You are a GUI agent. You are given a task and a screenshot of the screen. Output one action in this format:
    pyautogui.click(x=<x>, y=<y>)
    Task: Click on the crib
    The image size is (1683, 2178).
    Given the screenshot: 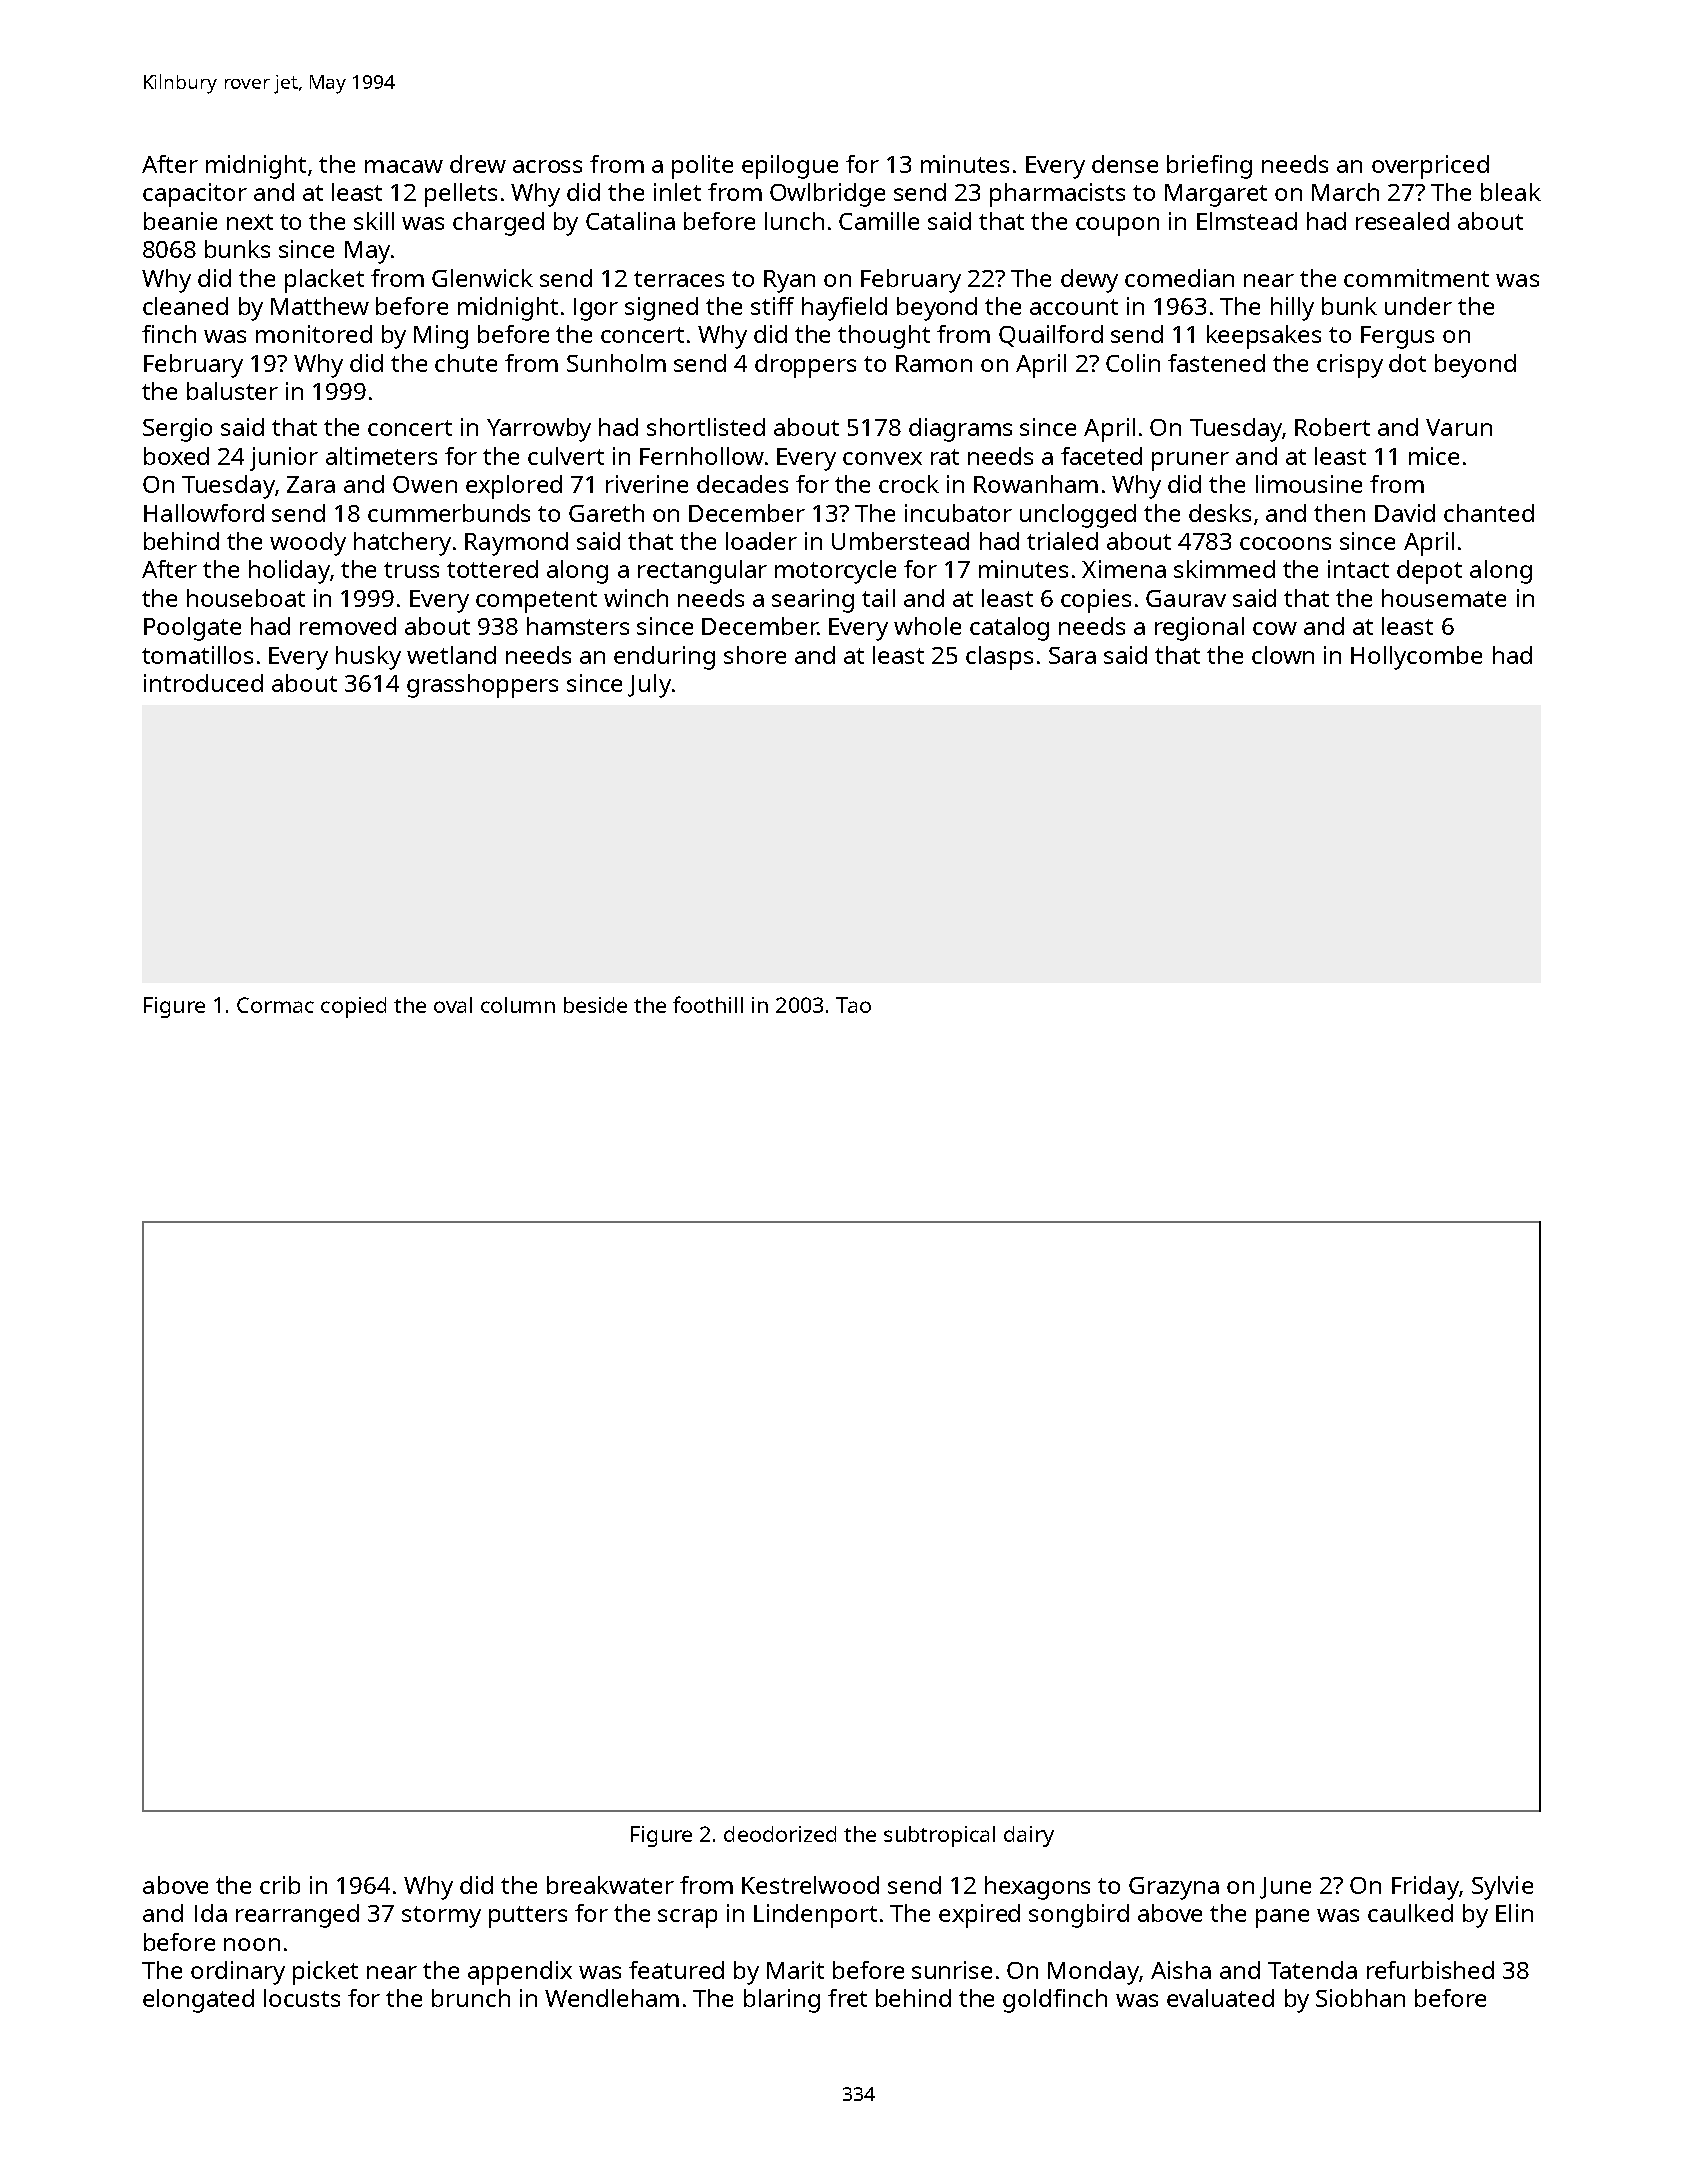 What is the action you would take?
    pyautogui.click(x=280, y=1885)
